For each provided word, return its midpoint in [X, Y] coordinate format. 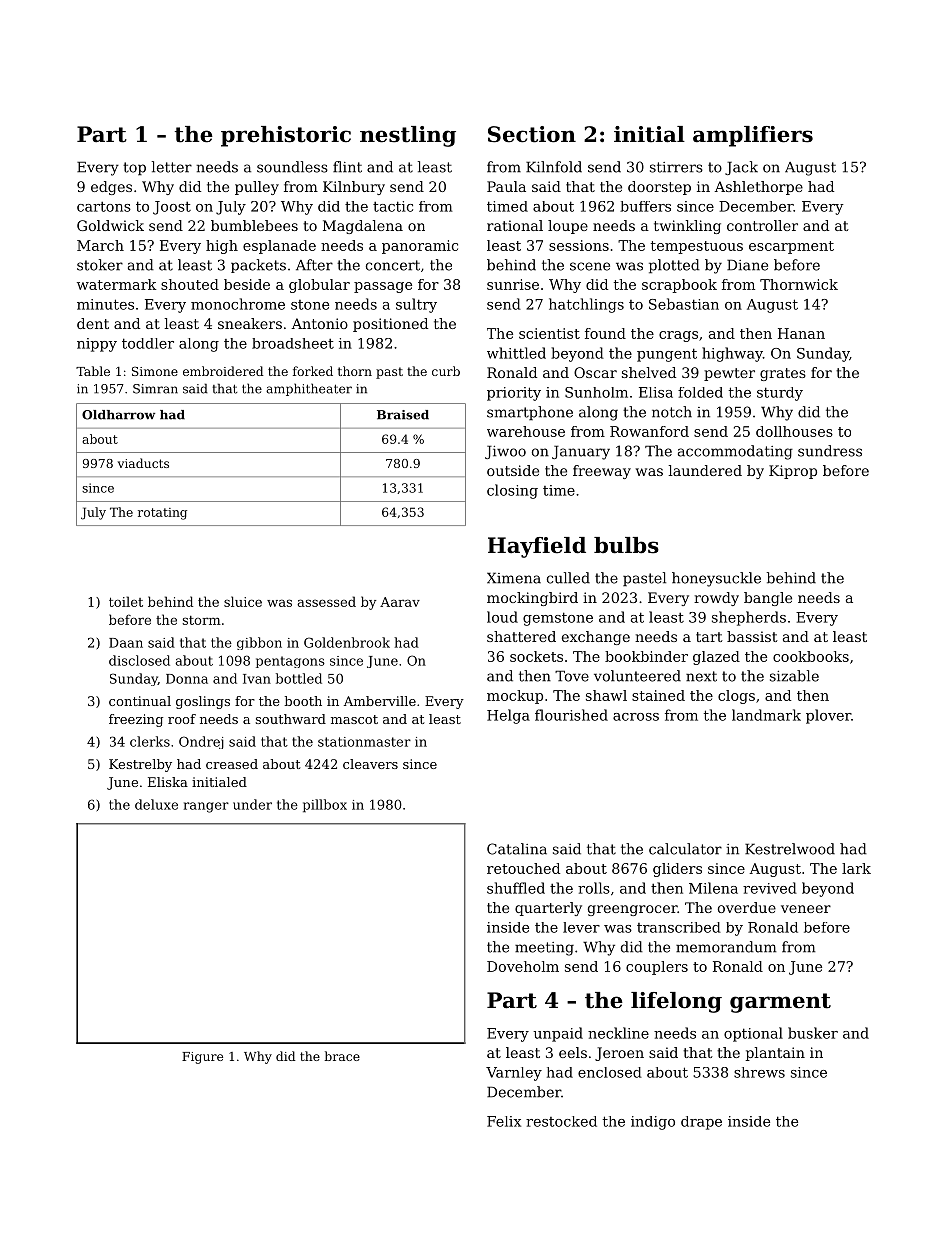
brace [342, 1056]
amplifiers [753, 136]
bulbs [626, 545]
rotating [162, 514]
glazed [716, 658]
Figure [202, 1058]
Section [532, 134]
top [134, 169]
